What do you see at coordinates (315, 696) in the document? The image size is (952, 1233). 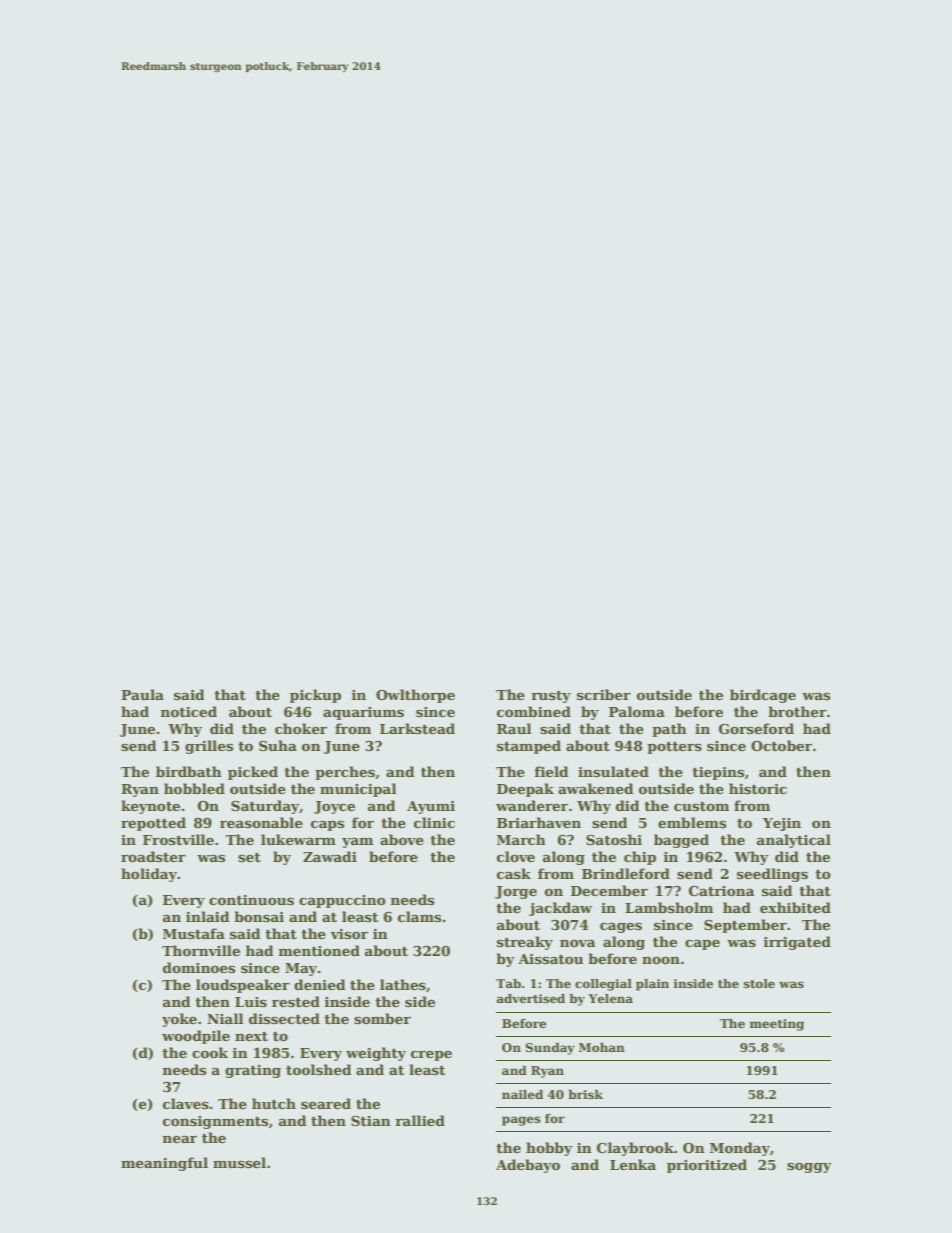 I see `pickup` at bounding box center [315, 696].
